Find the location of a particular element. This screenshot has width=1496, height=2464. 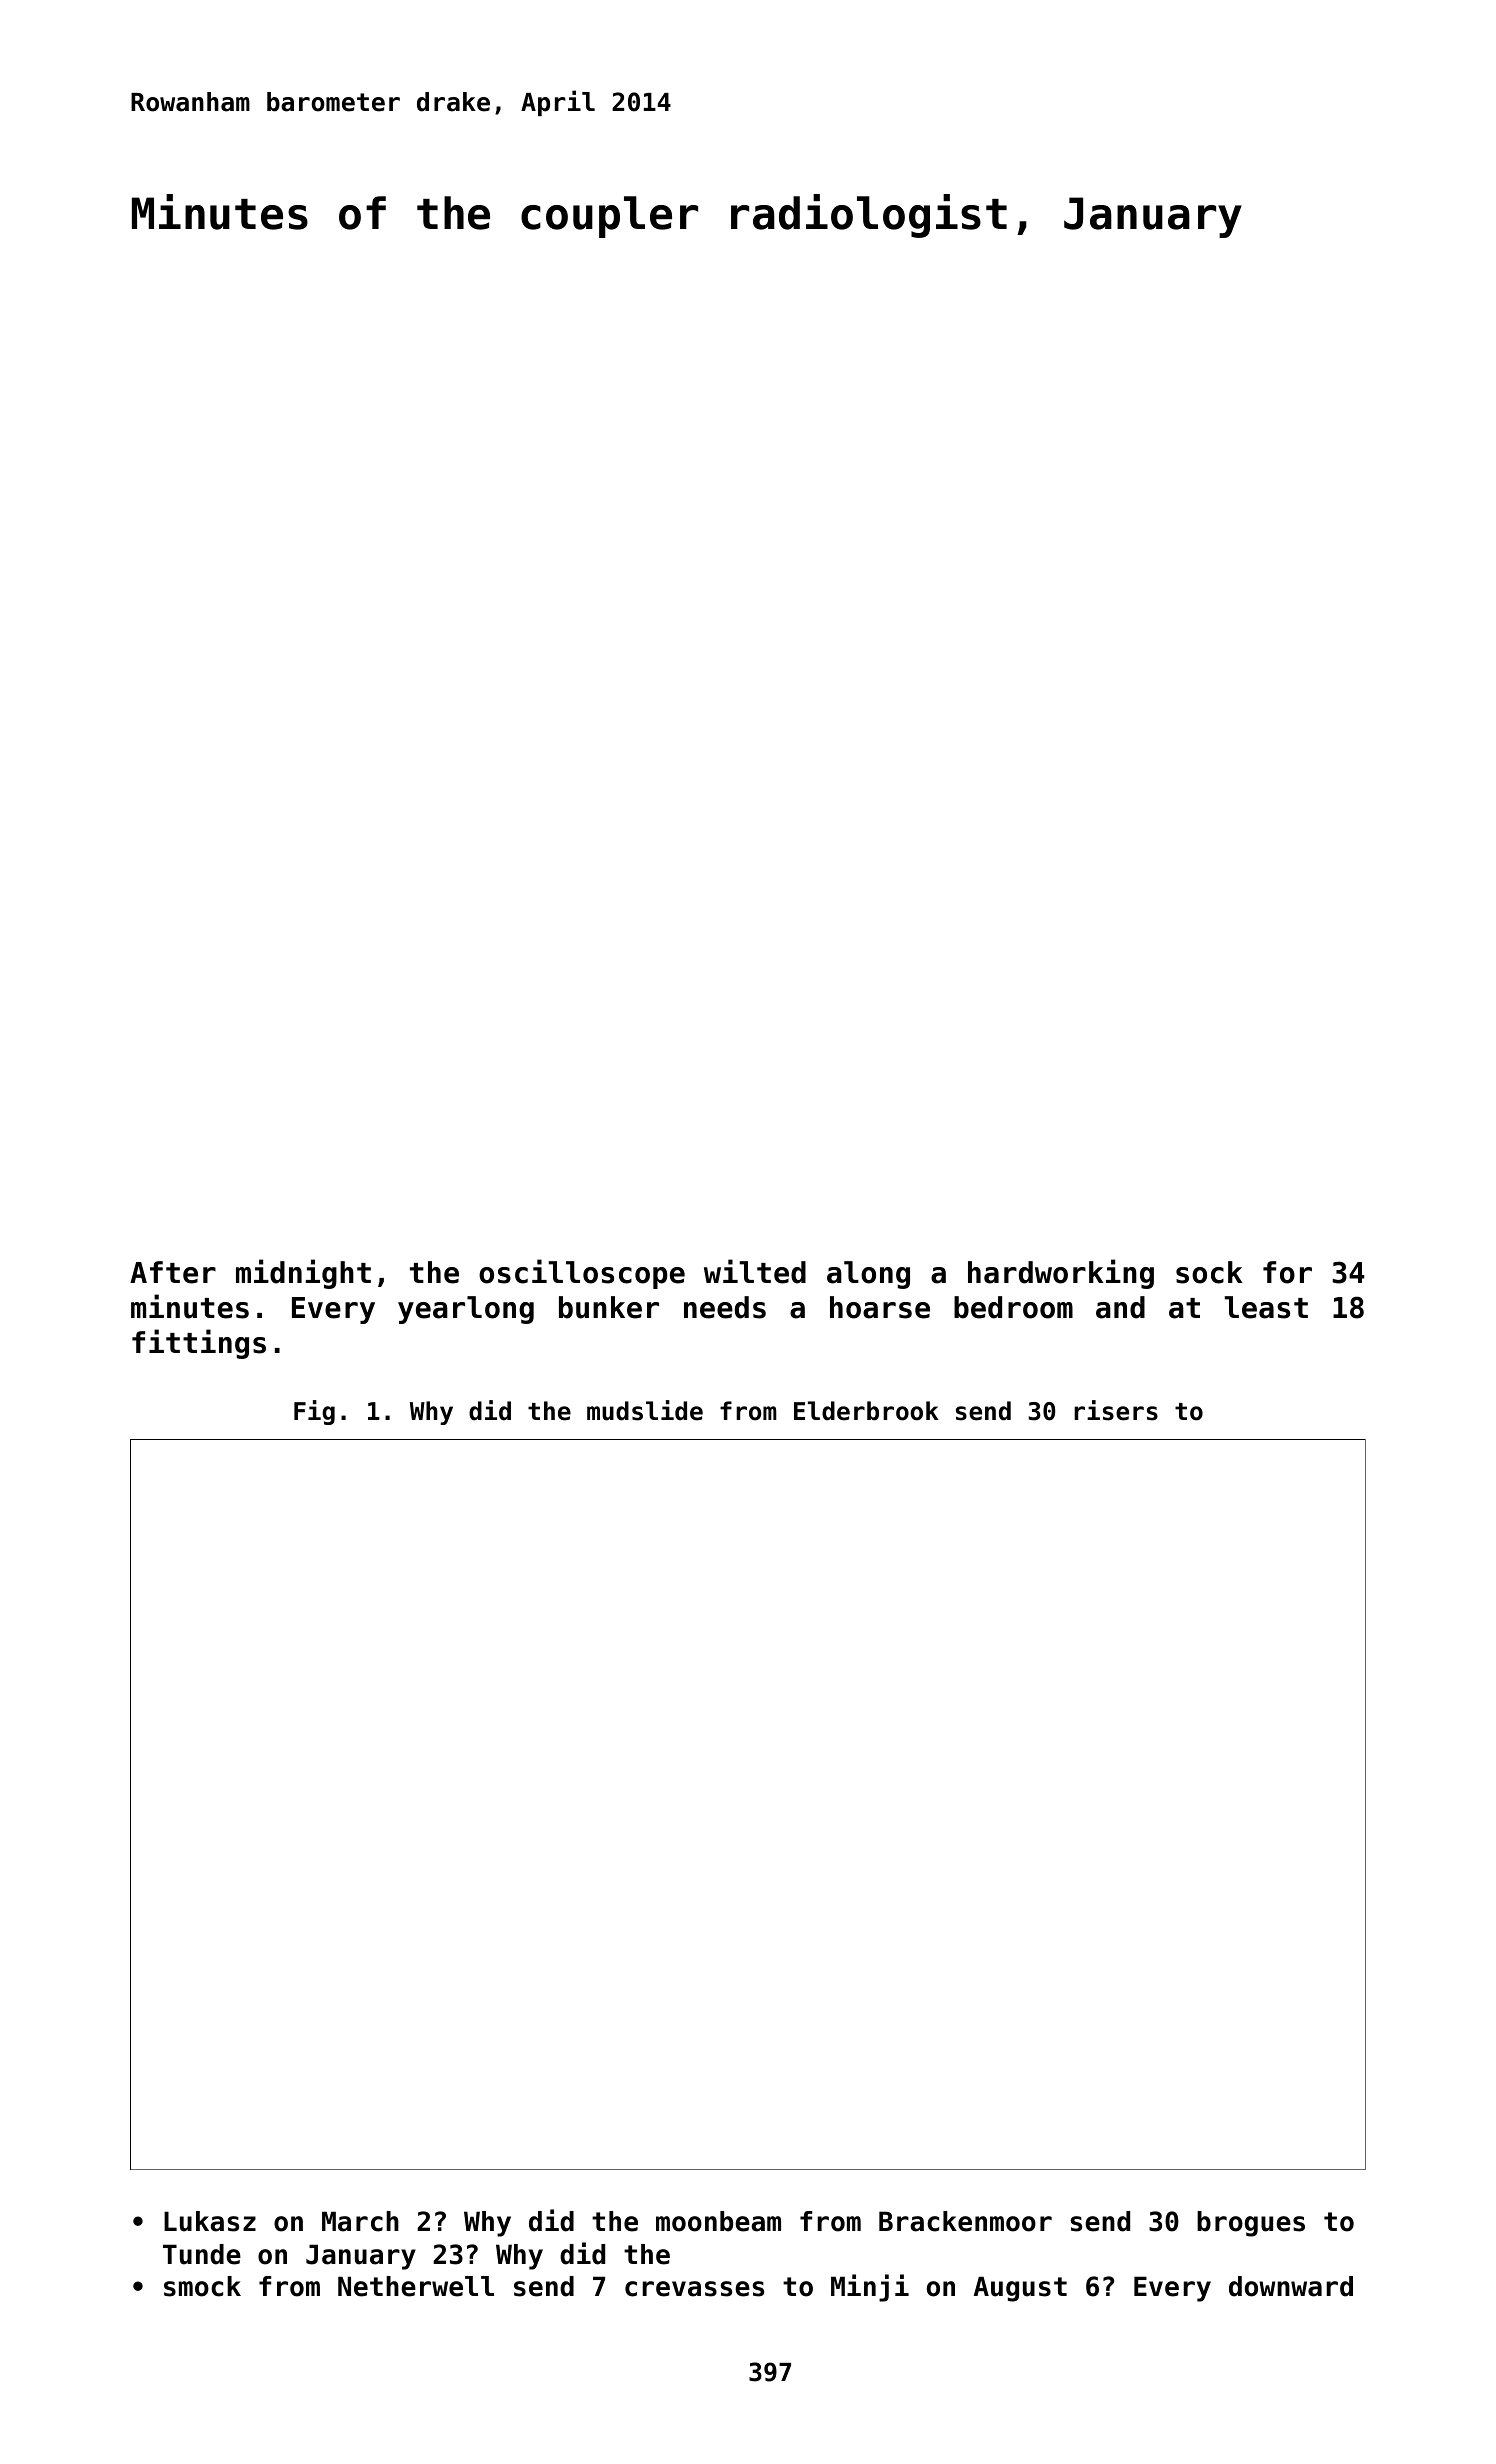

After is located at coordinates (173, 1272).
